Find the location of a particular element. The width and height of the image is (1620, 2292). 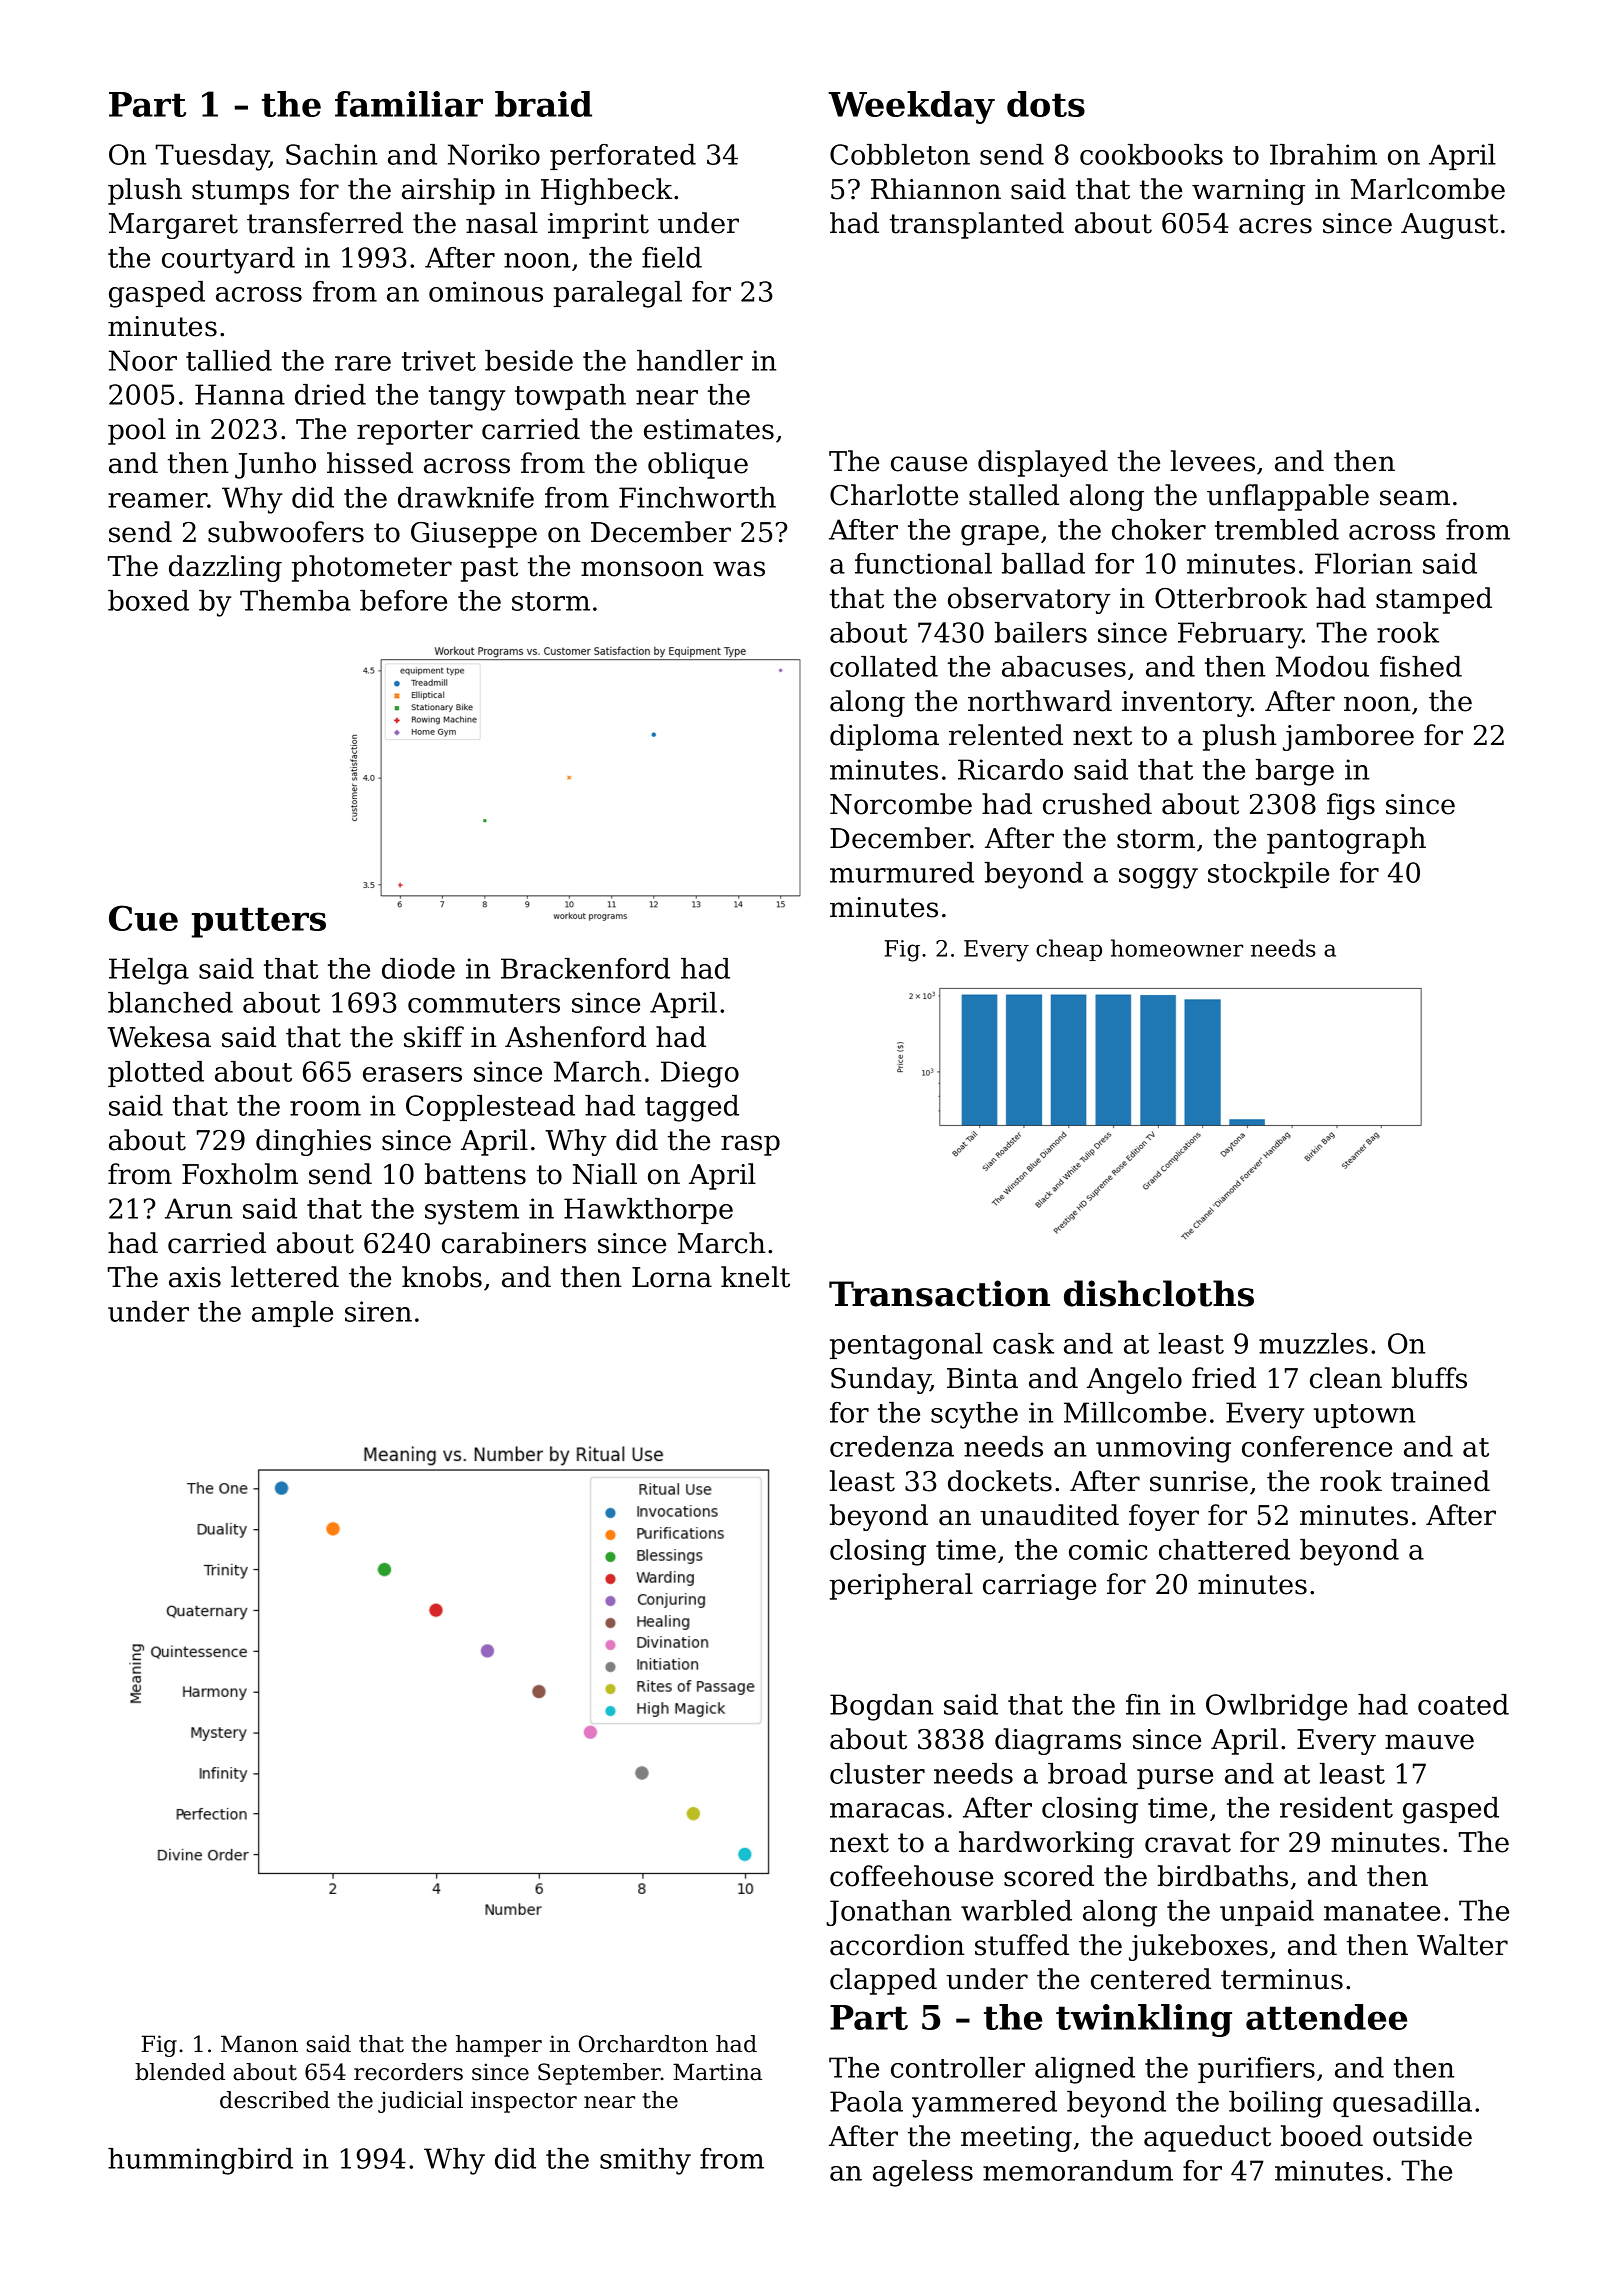

siren is located at coordinates (378, 1311).
